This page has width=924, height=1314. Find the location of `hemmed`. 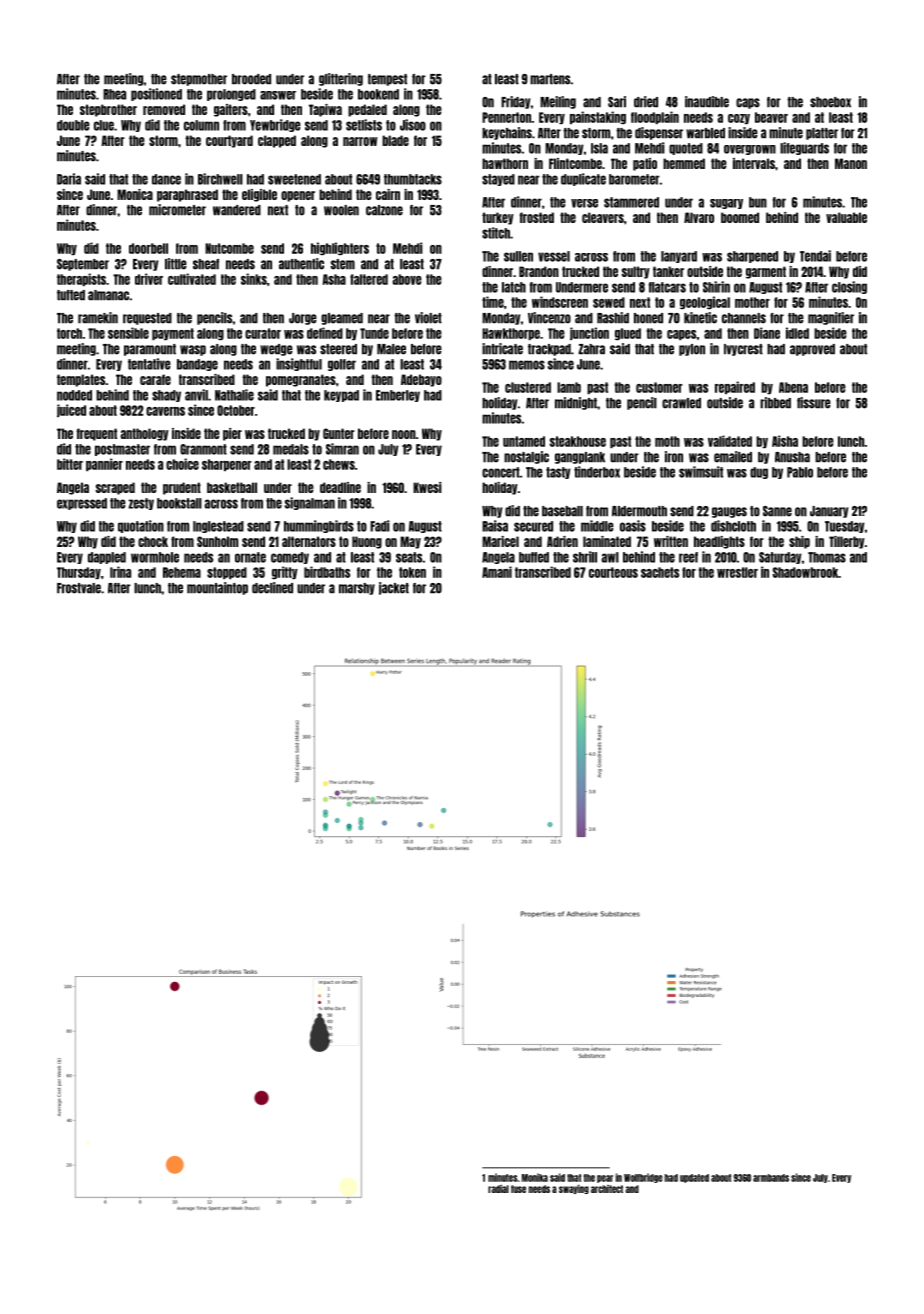

hemmed is located at coordinates (684, 163).
